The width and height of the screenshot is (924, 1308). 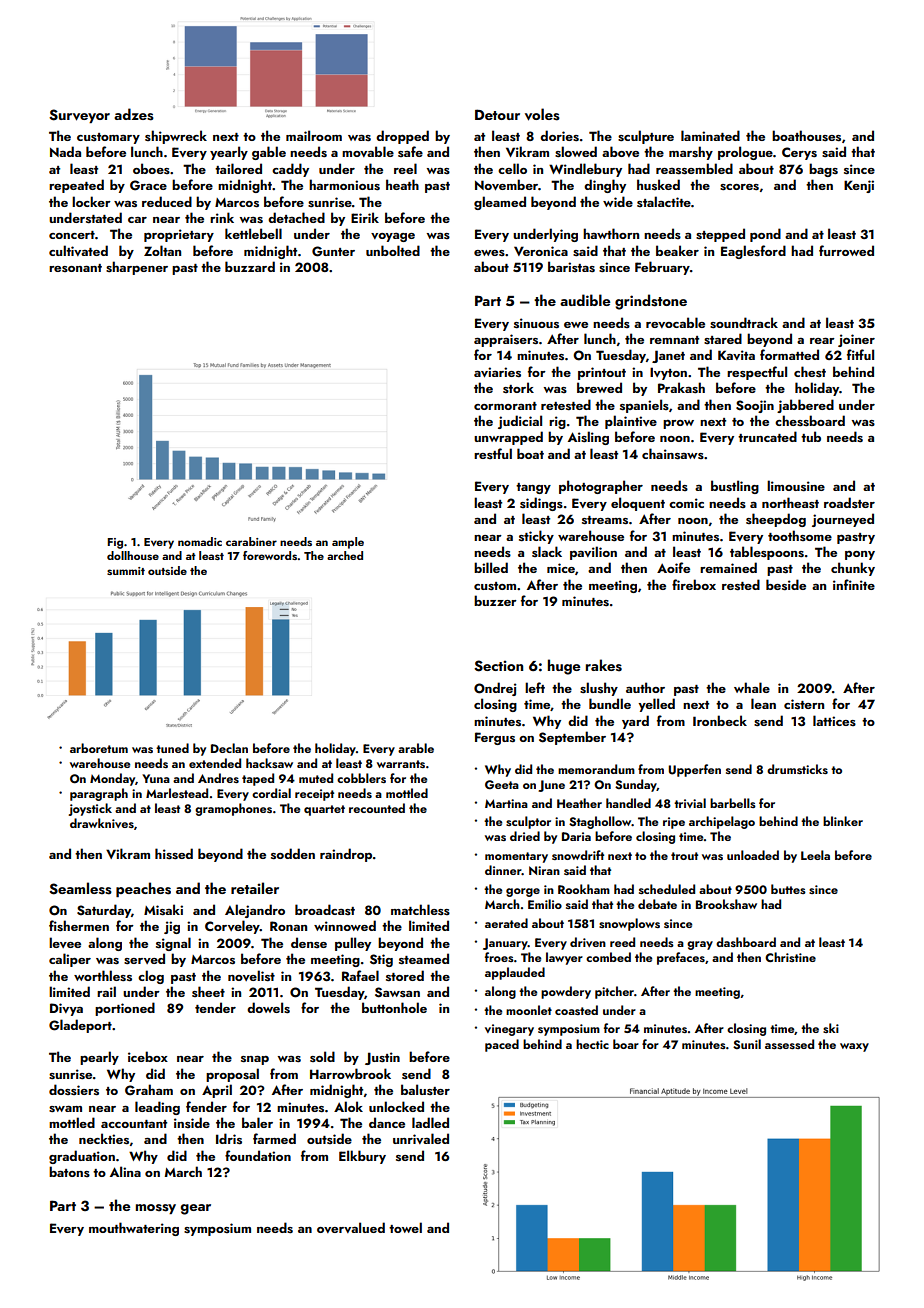 What do you see at coordinates (134, 114) in the screenshot?
I see `adzes` at bounding box center [134, 114].
